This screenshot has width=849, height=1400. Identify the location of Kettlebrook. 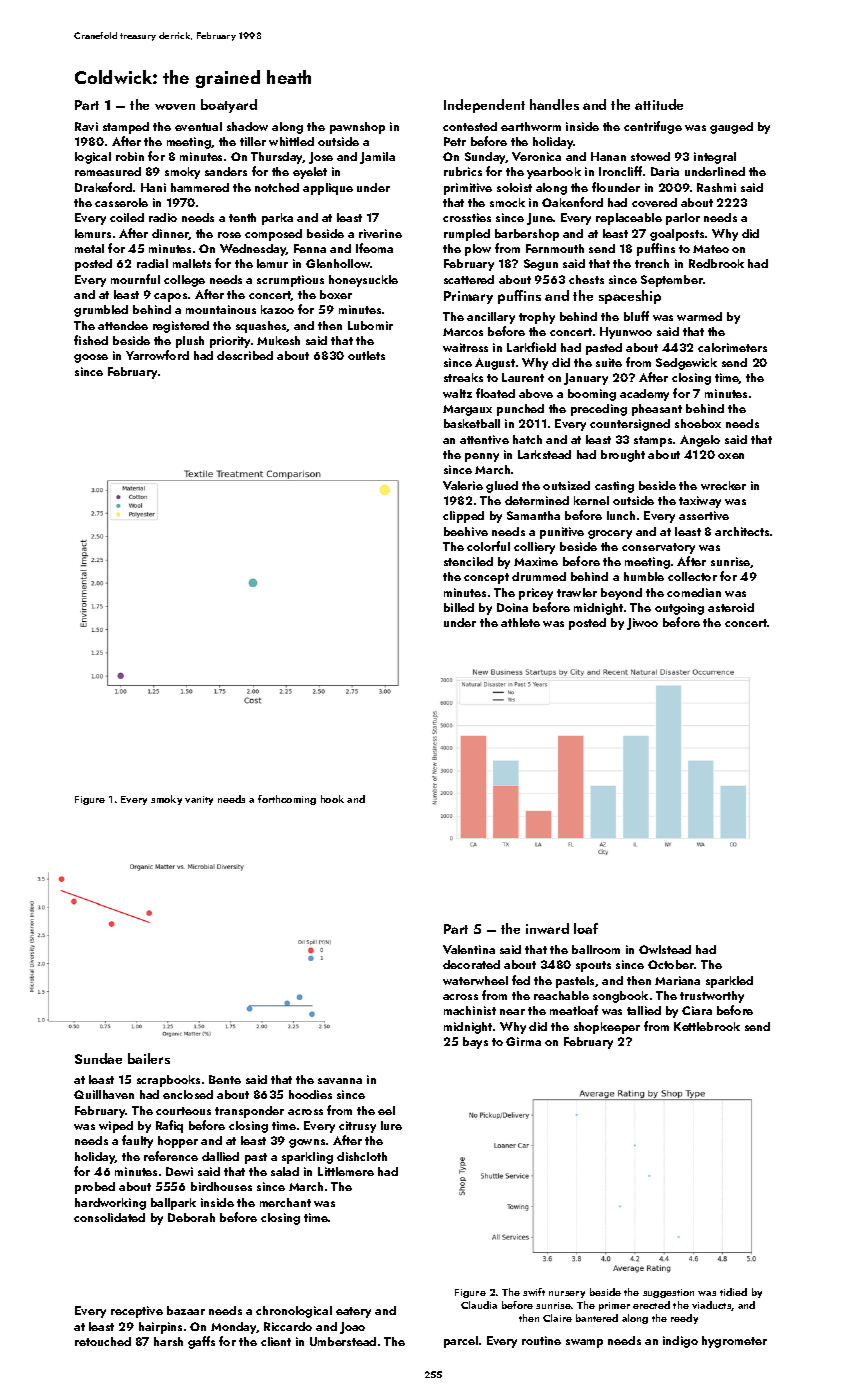
(707, 1026).
